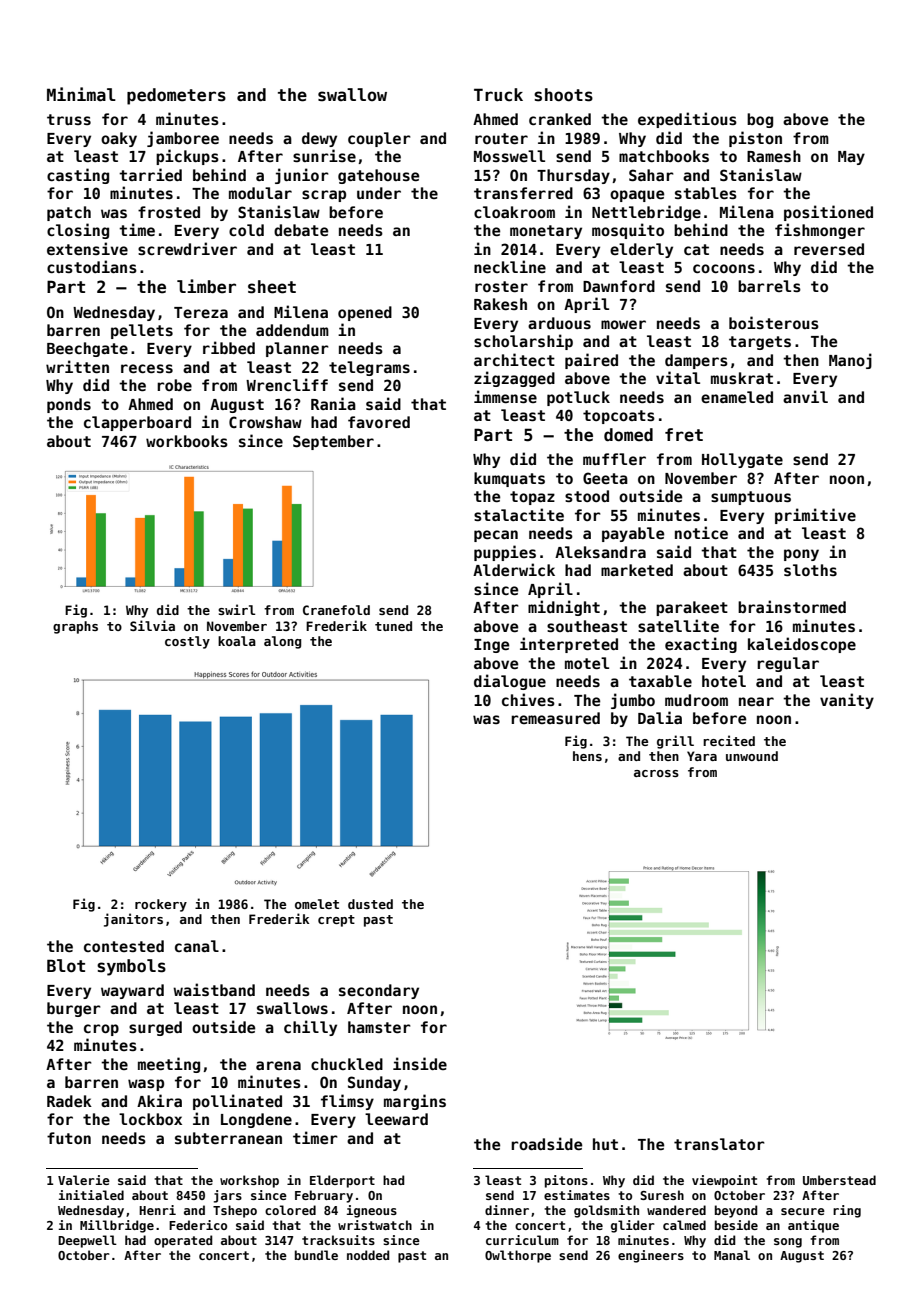  What do you see at coordinates (732, 1255) in the page?
I see `Manal` at bounding box center [732, 1255].
